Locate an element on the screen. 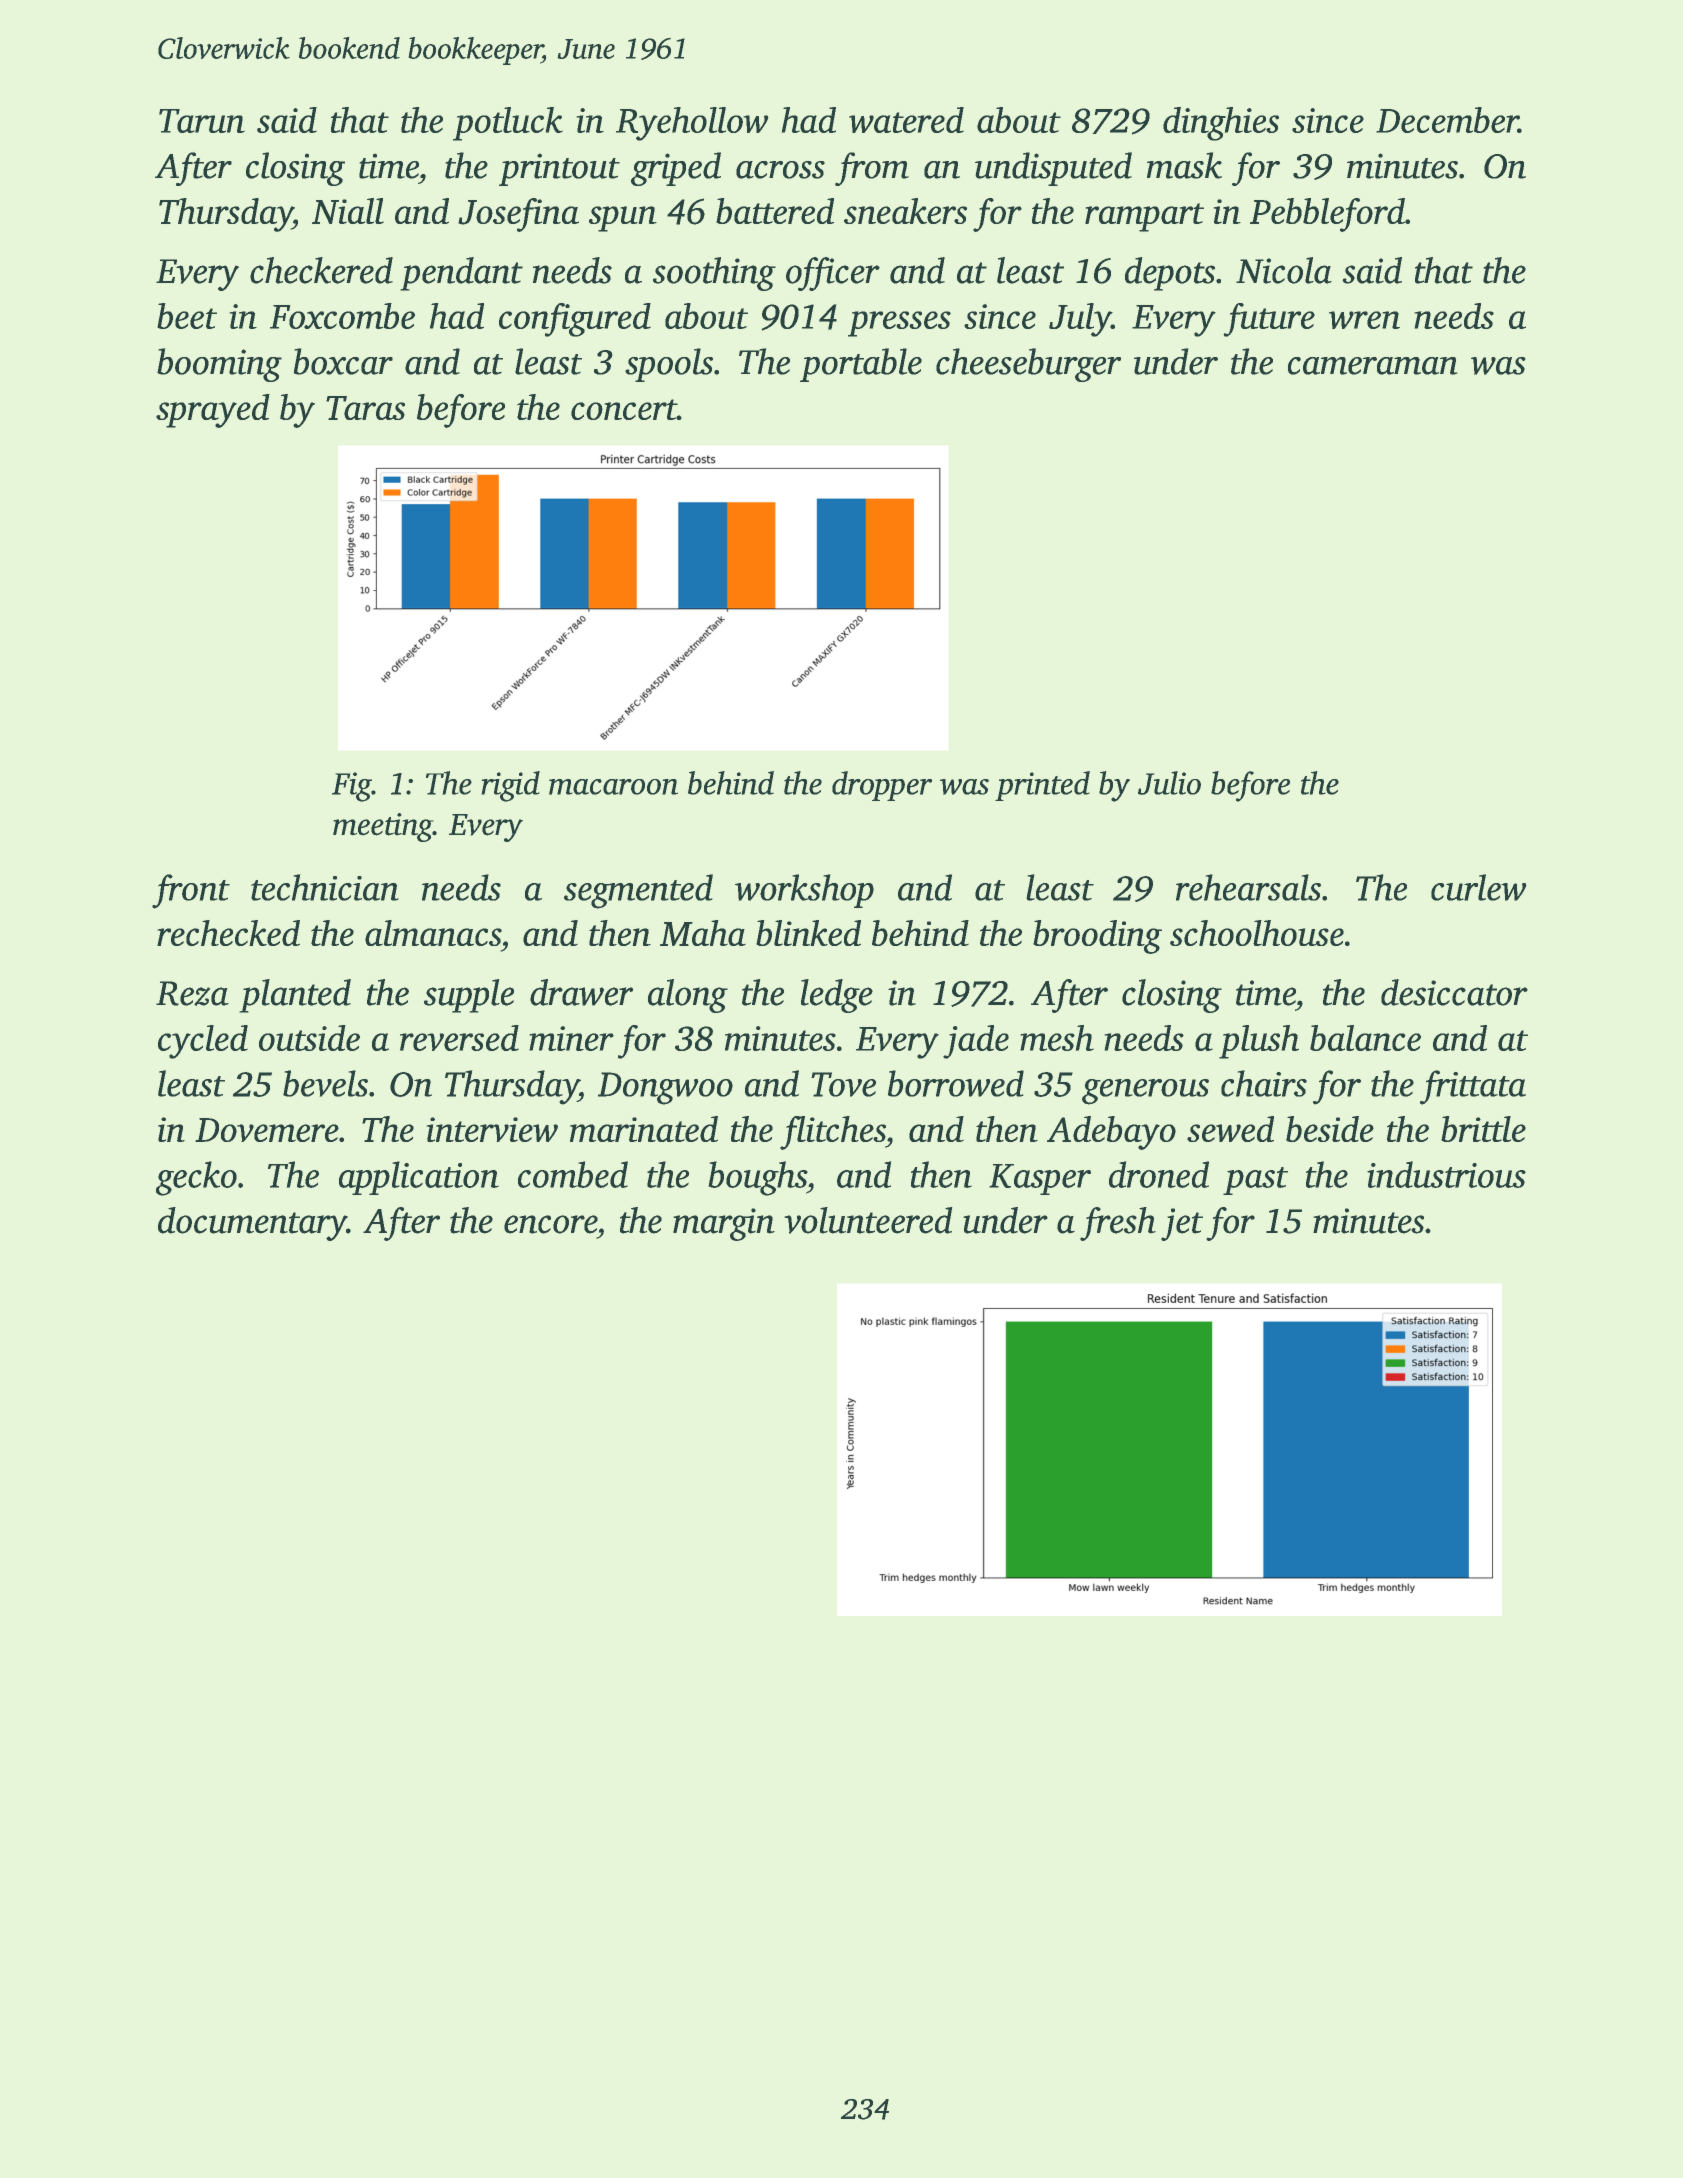 The width and height of the screenshot is (1683, 2178). potluck is located at coordinates (508, 124).
